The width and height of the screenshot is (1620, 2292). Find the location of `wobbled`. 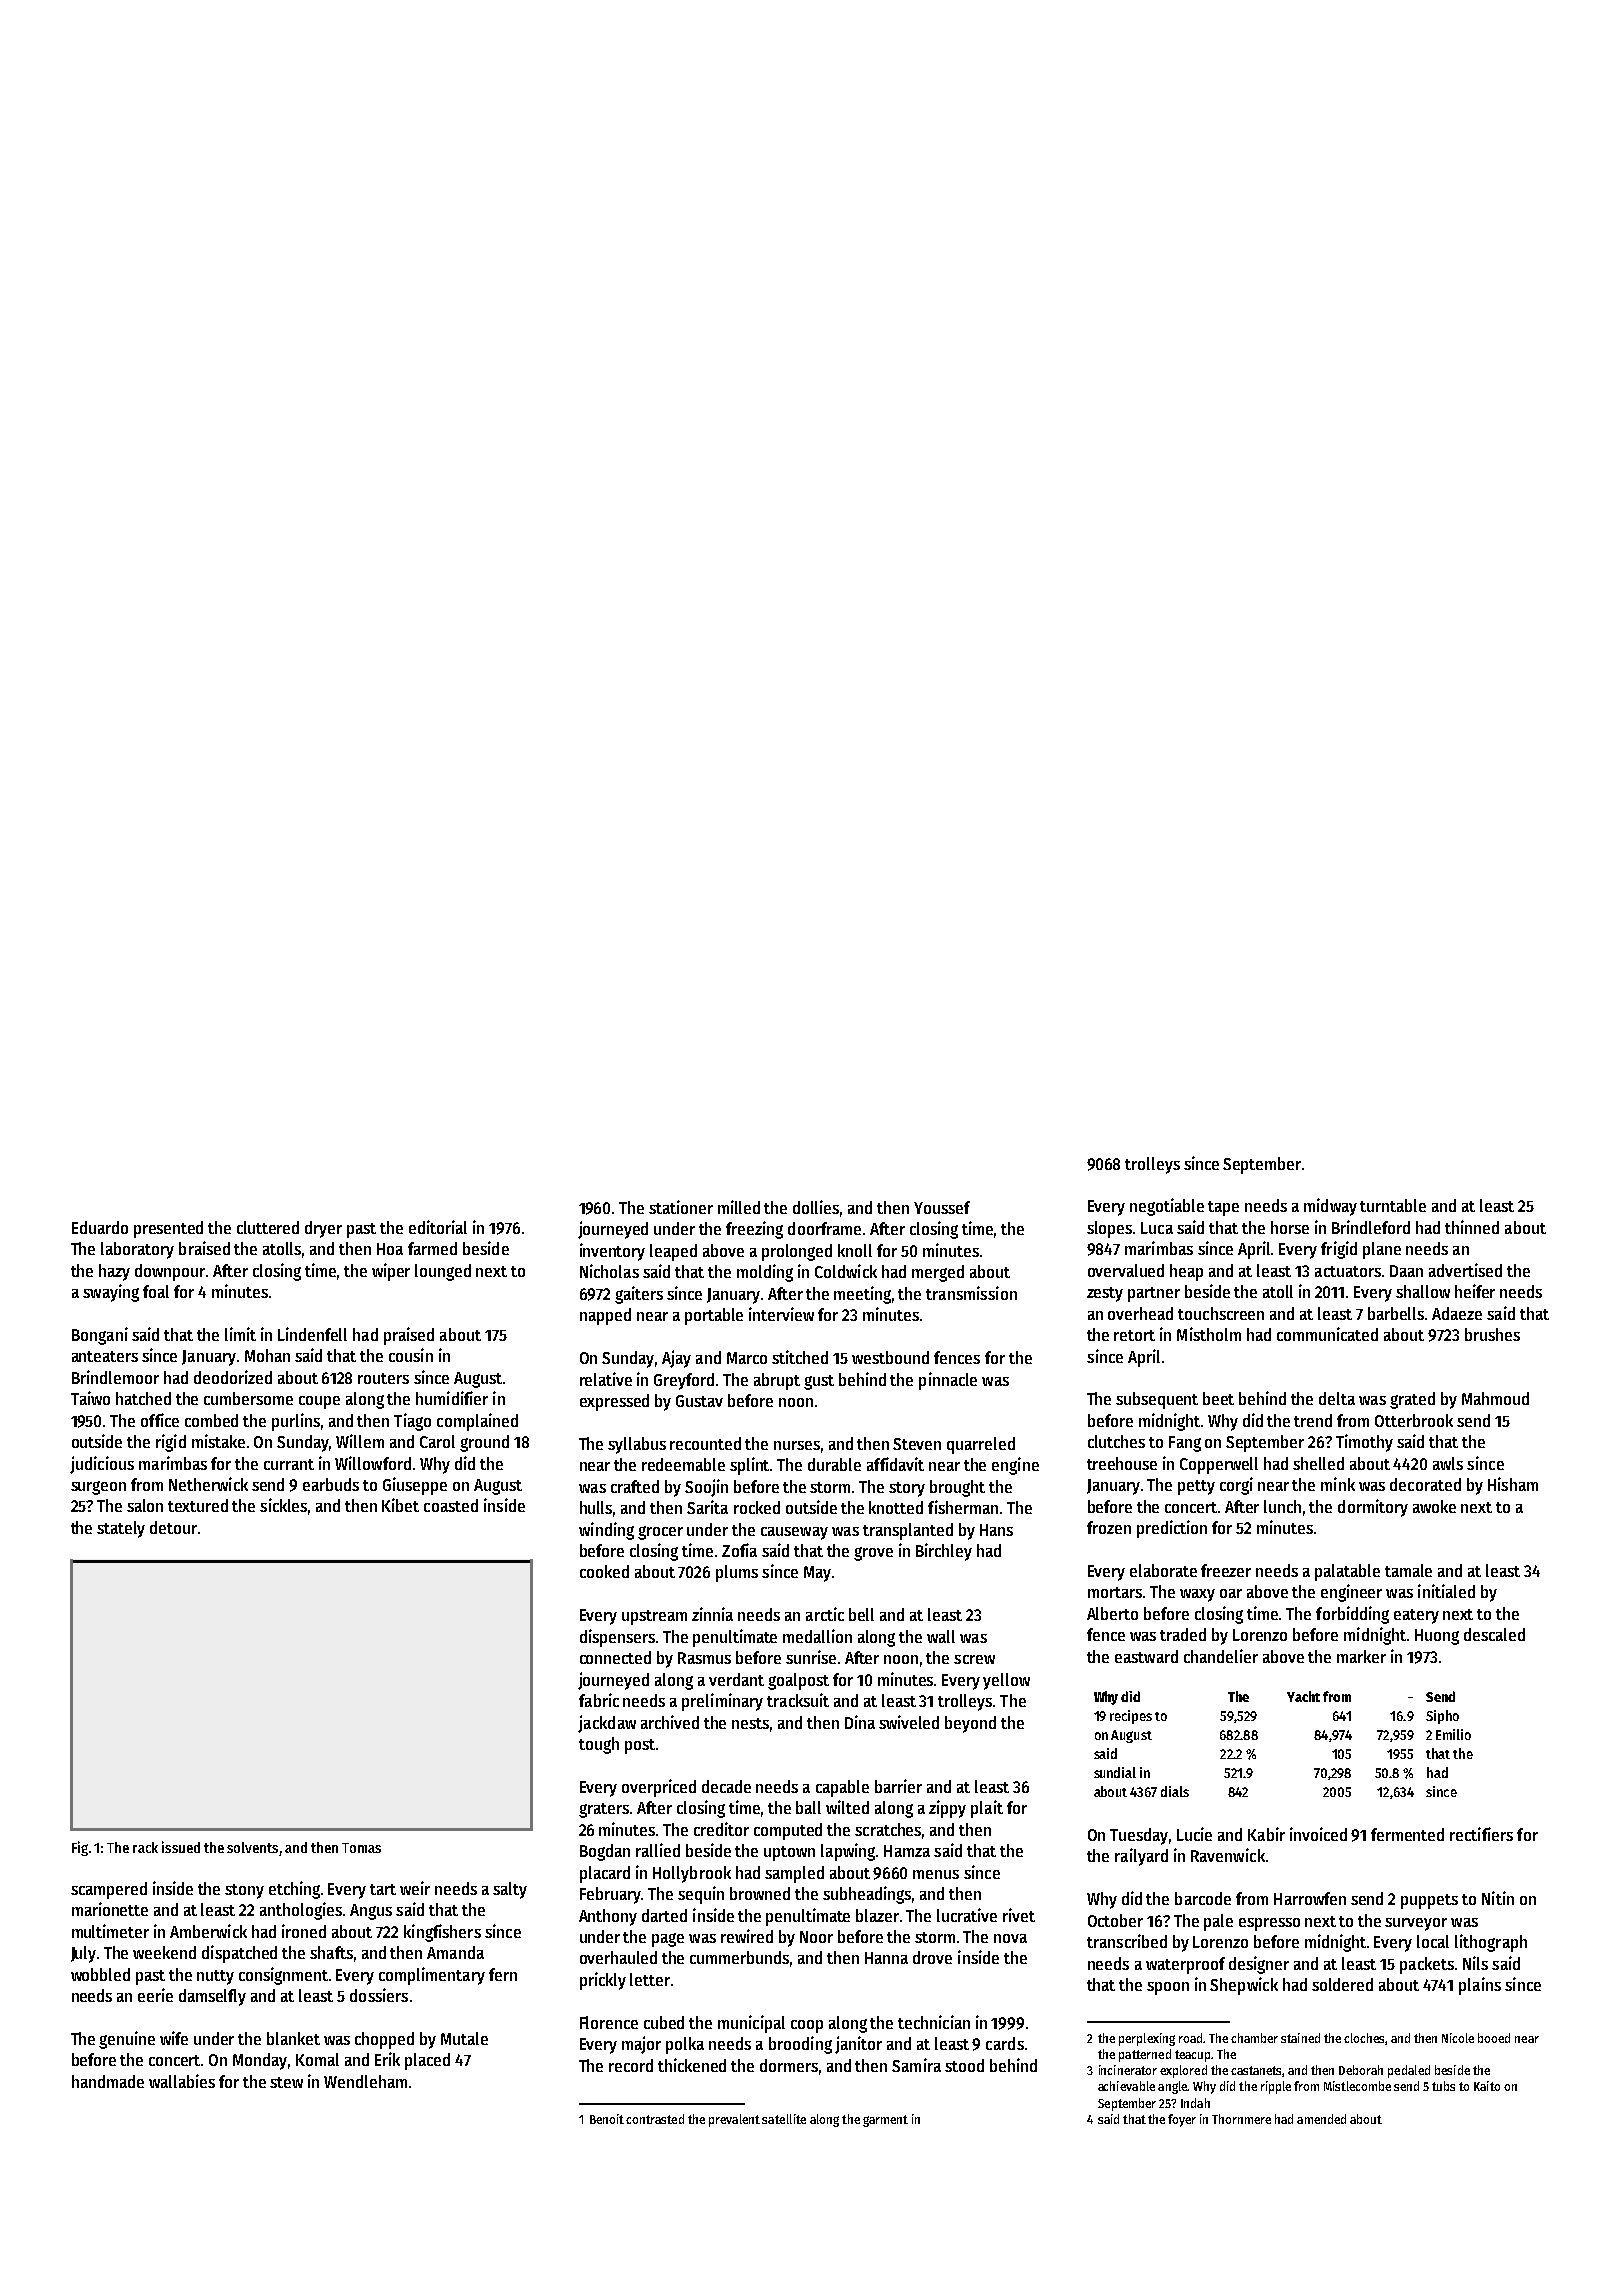

wobbled is located at coordinates (100, 1974).
